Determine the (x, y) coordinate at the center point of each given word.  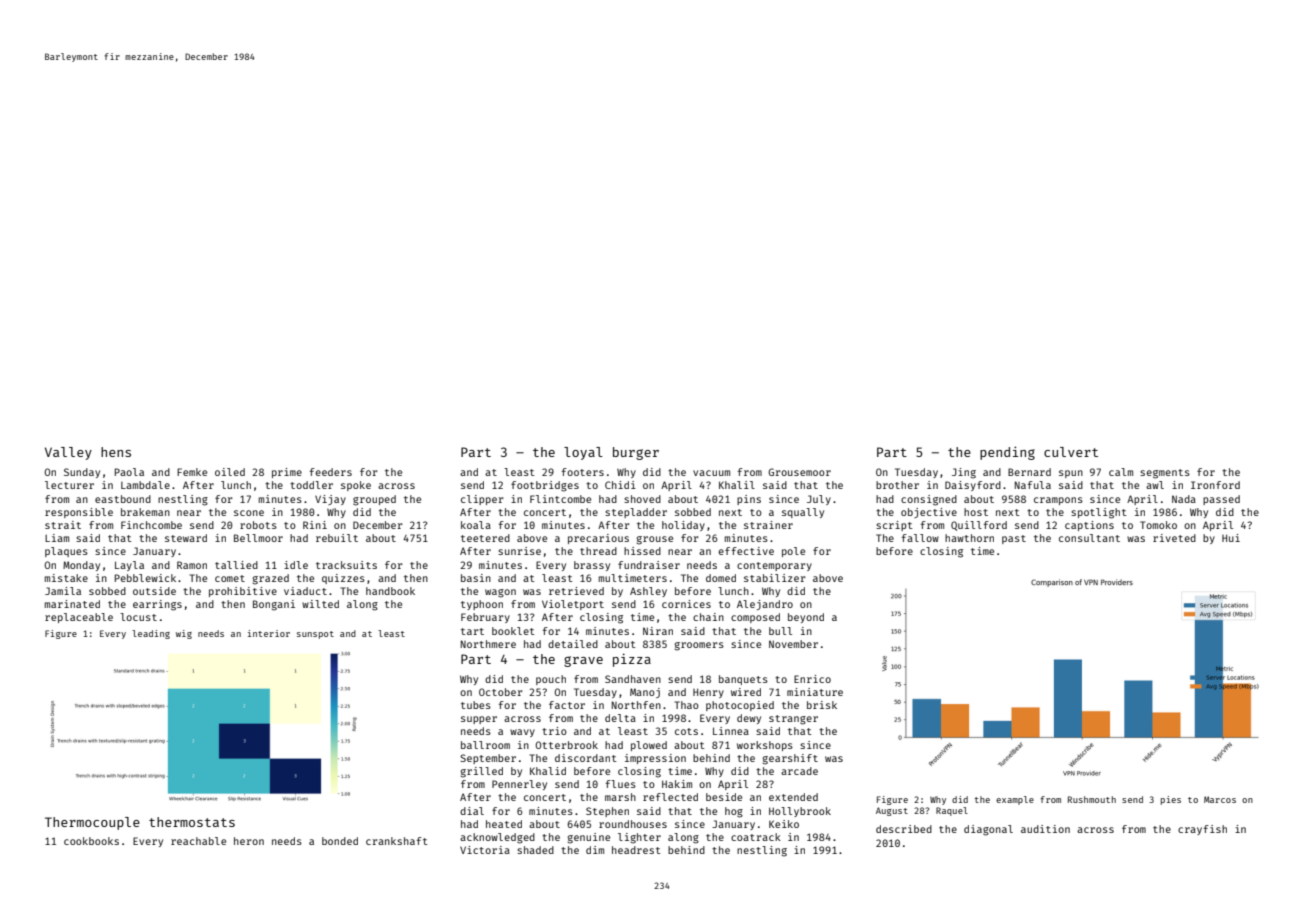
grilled (482, 772)
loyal (583, 453)
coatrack (756, 837)
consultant (1089, 538)
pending (1007, 453)
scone (249, 513)
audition (1045, 829)
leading (151, 634)
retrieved (576, 591)
